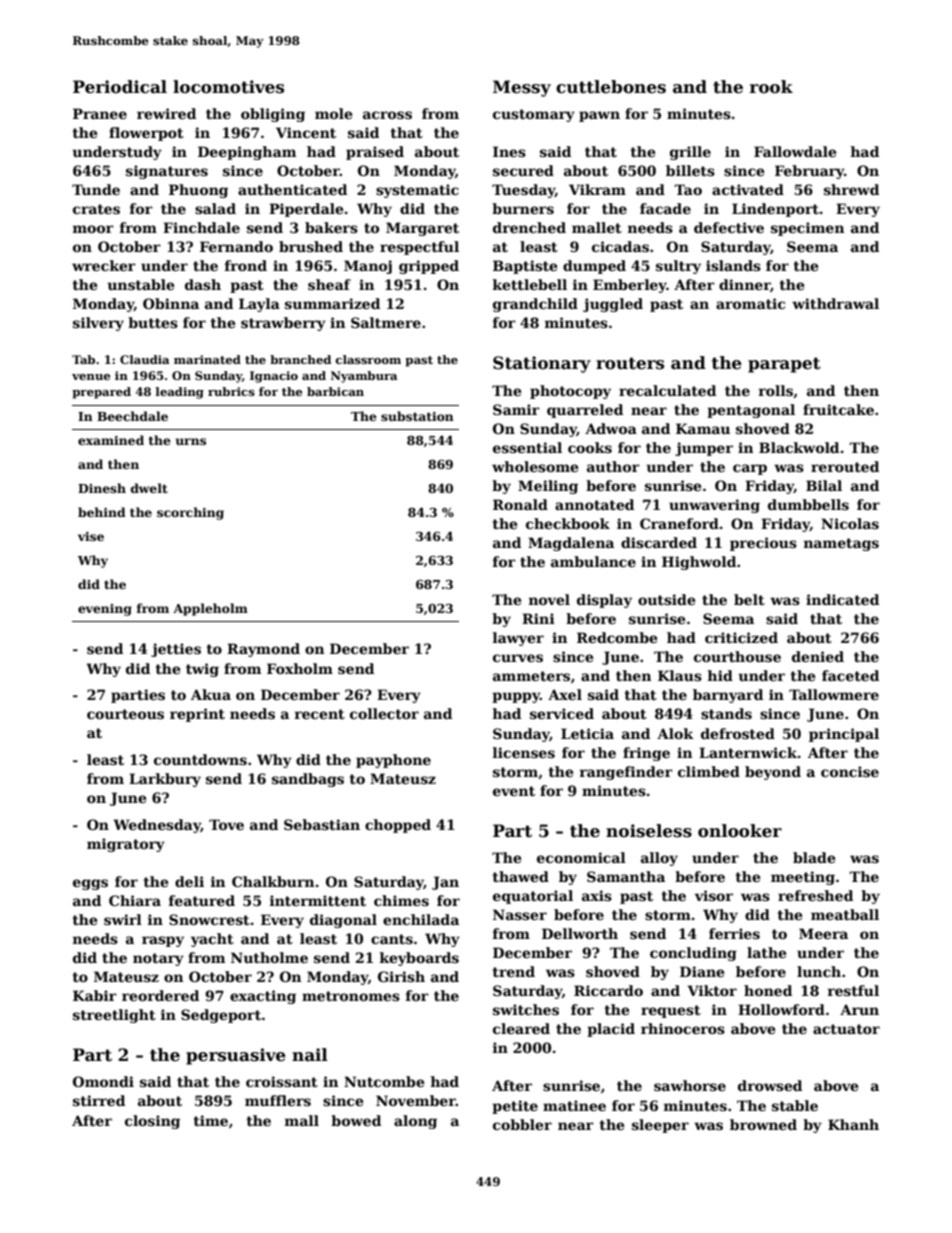  What do you see at coordinates (518, 639) in the page?
I see `lawyer` at bounding box center [518, 639].
